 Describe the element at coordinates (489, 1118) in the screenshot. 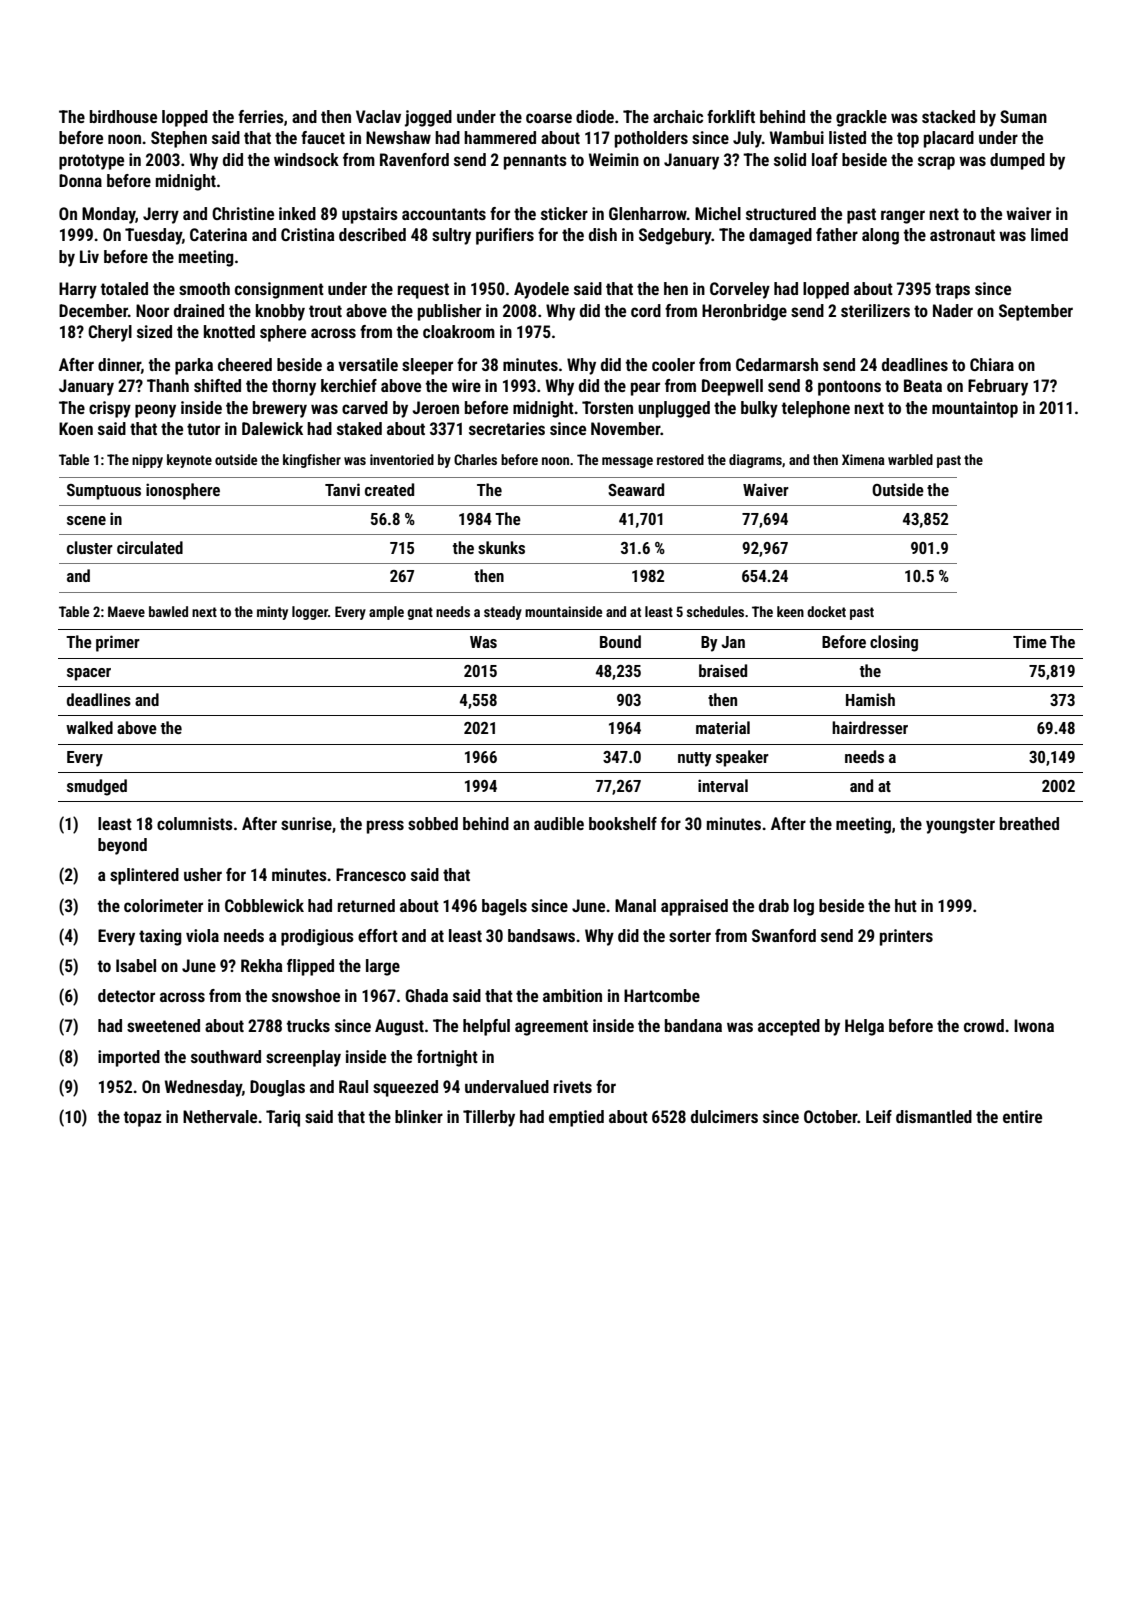

I see `Tillerby` at that location.
